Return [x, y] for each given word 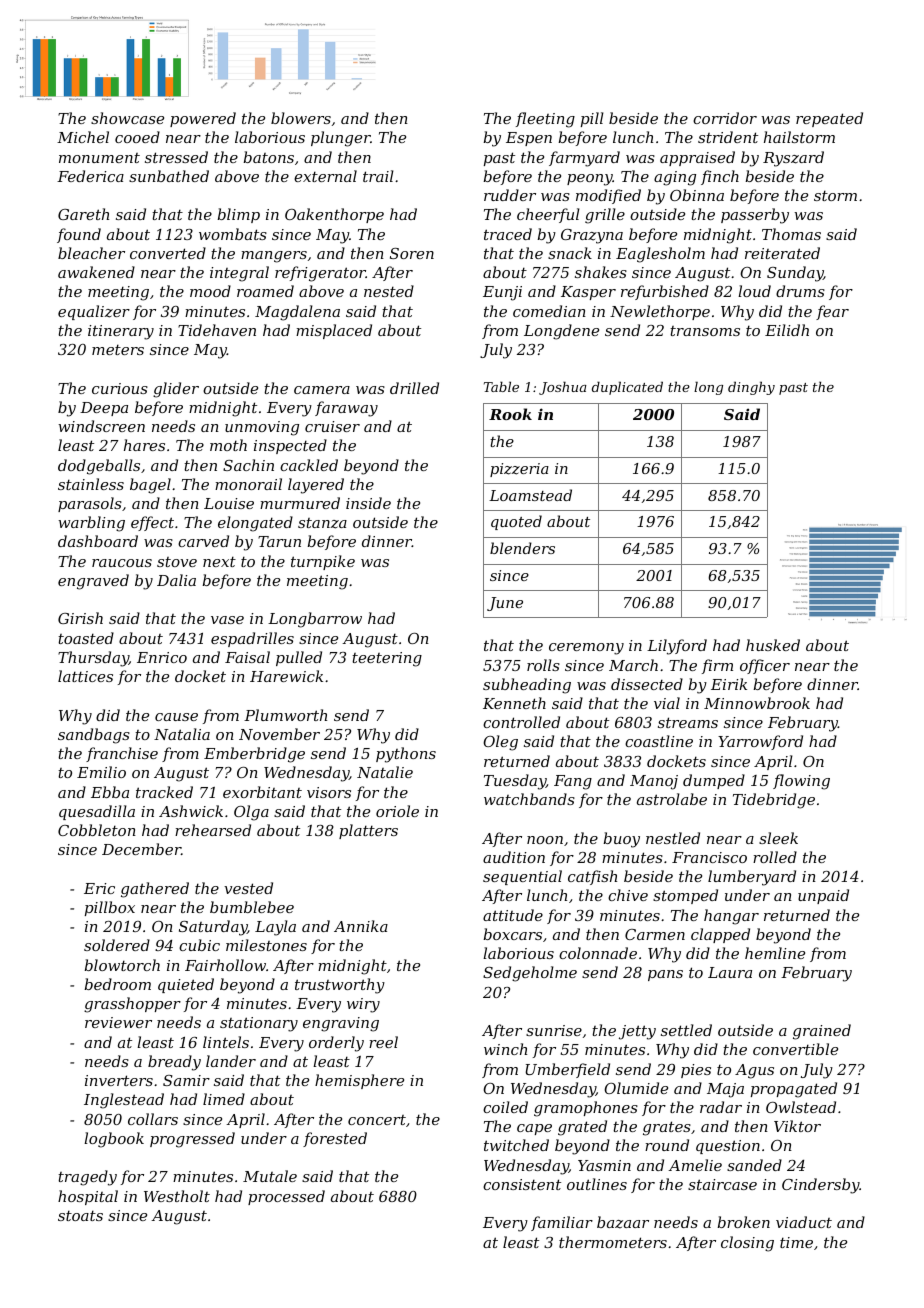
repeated [829, 119]
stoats [80, 1215]
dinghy [751, 388]
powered [203, 119]
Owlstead [801, 1107]
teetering [387, 659]
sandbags [94, 736]
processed [286, 1197]
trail [378, 176]
